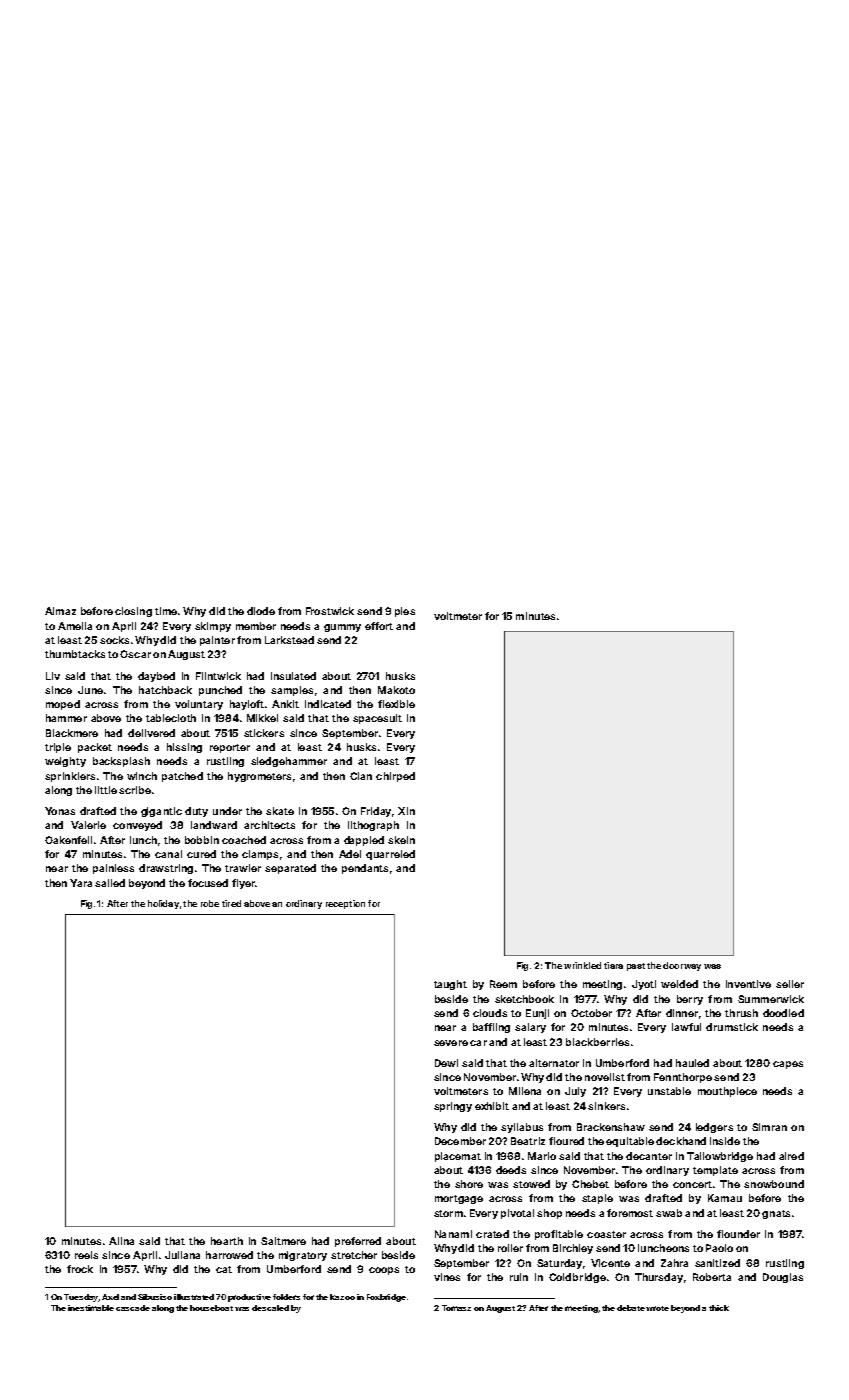 The width and height of the screenshot is (849, 1400). What do you see at coordinates (199, 705) in the screenshot?
I see `voluntary` at bounding box center [199, 705].
